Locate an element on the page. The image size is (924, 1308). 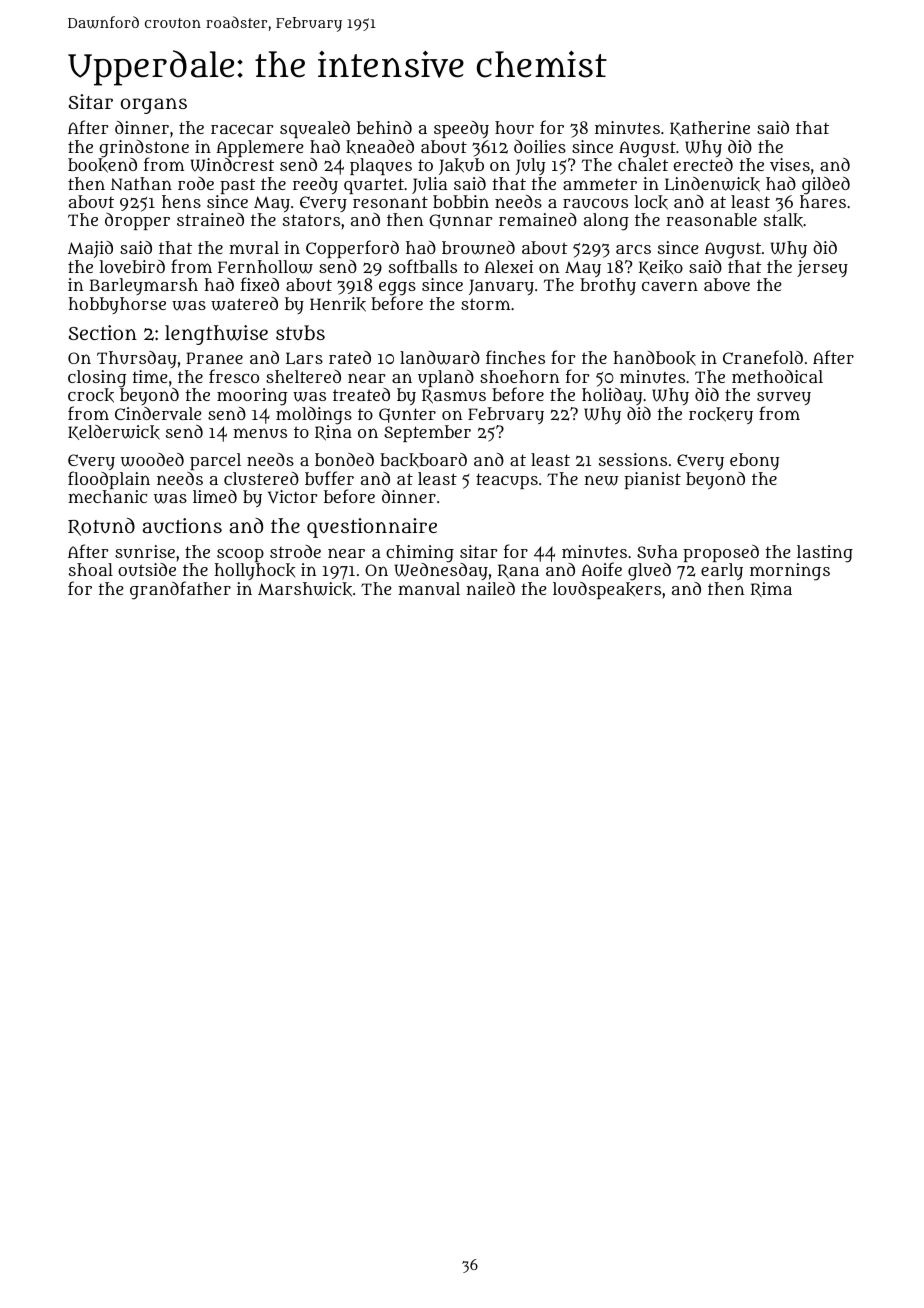
wooded is located at coordinates (152, 460).
